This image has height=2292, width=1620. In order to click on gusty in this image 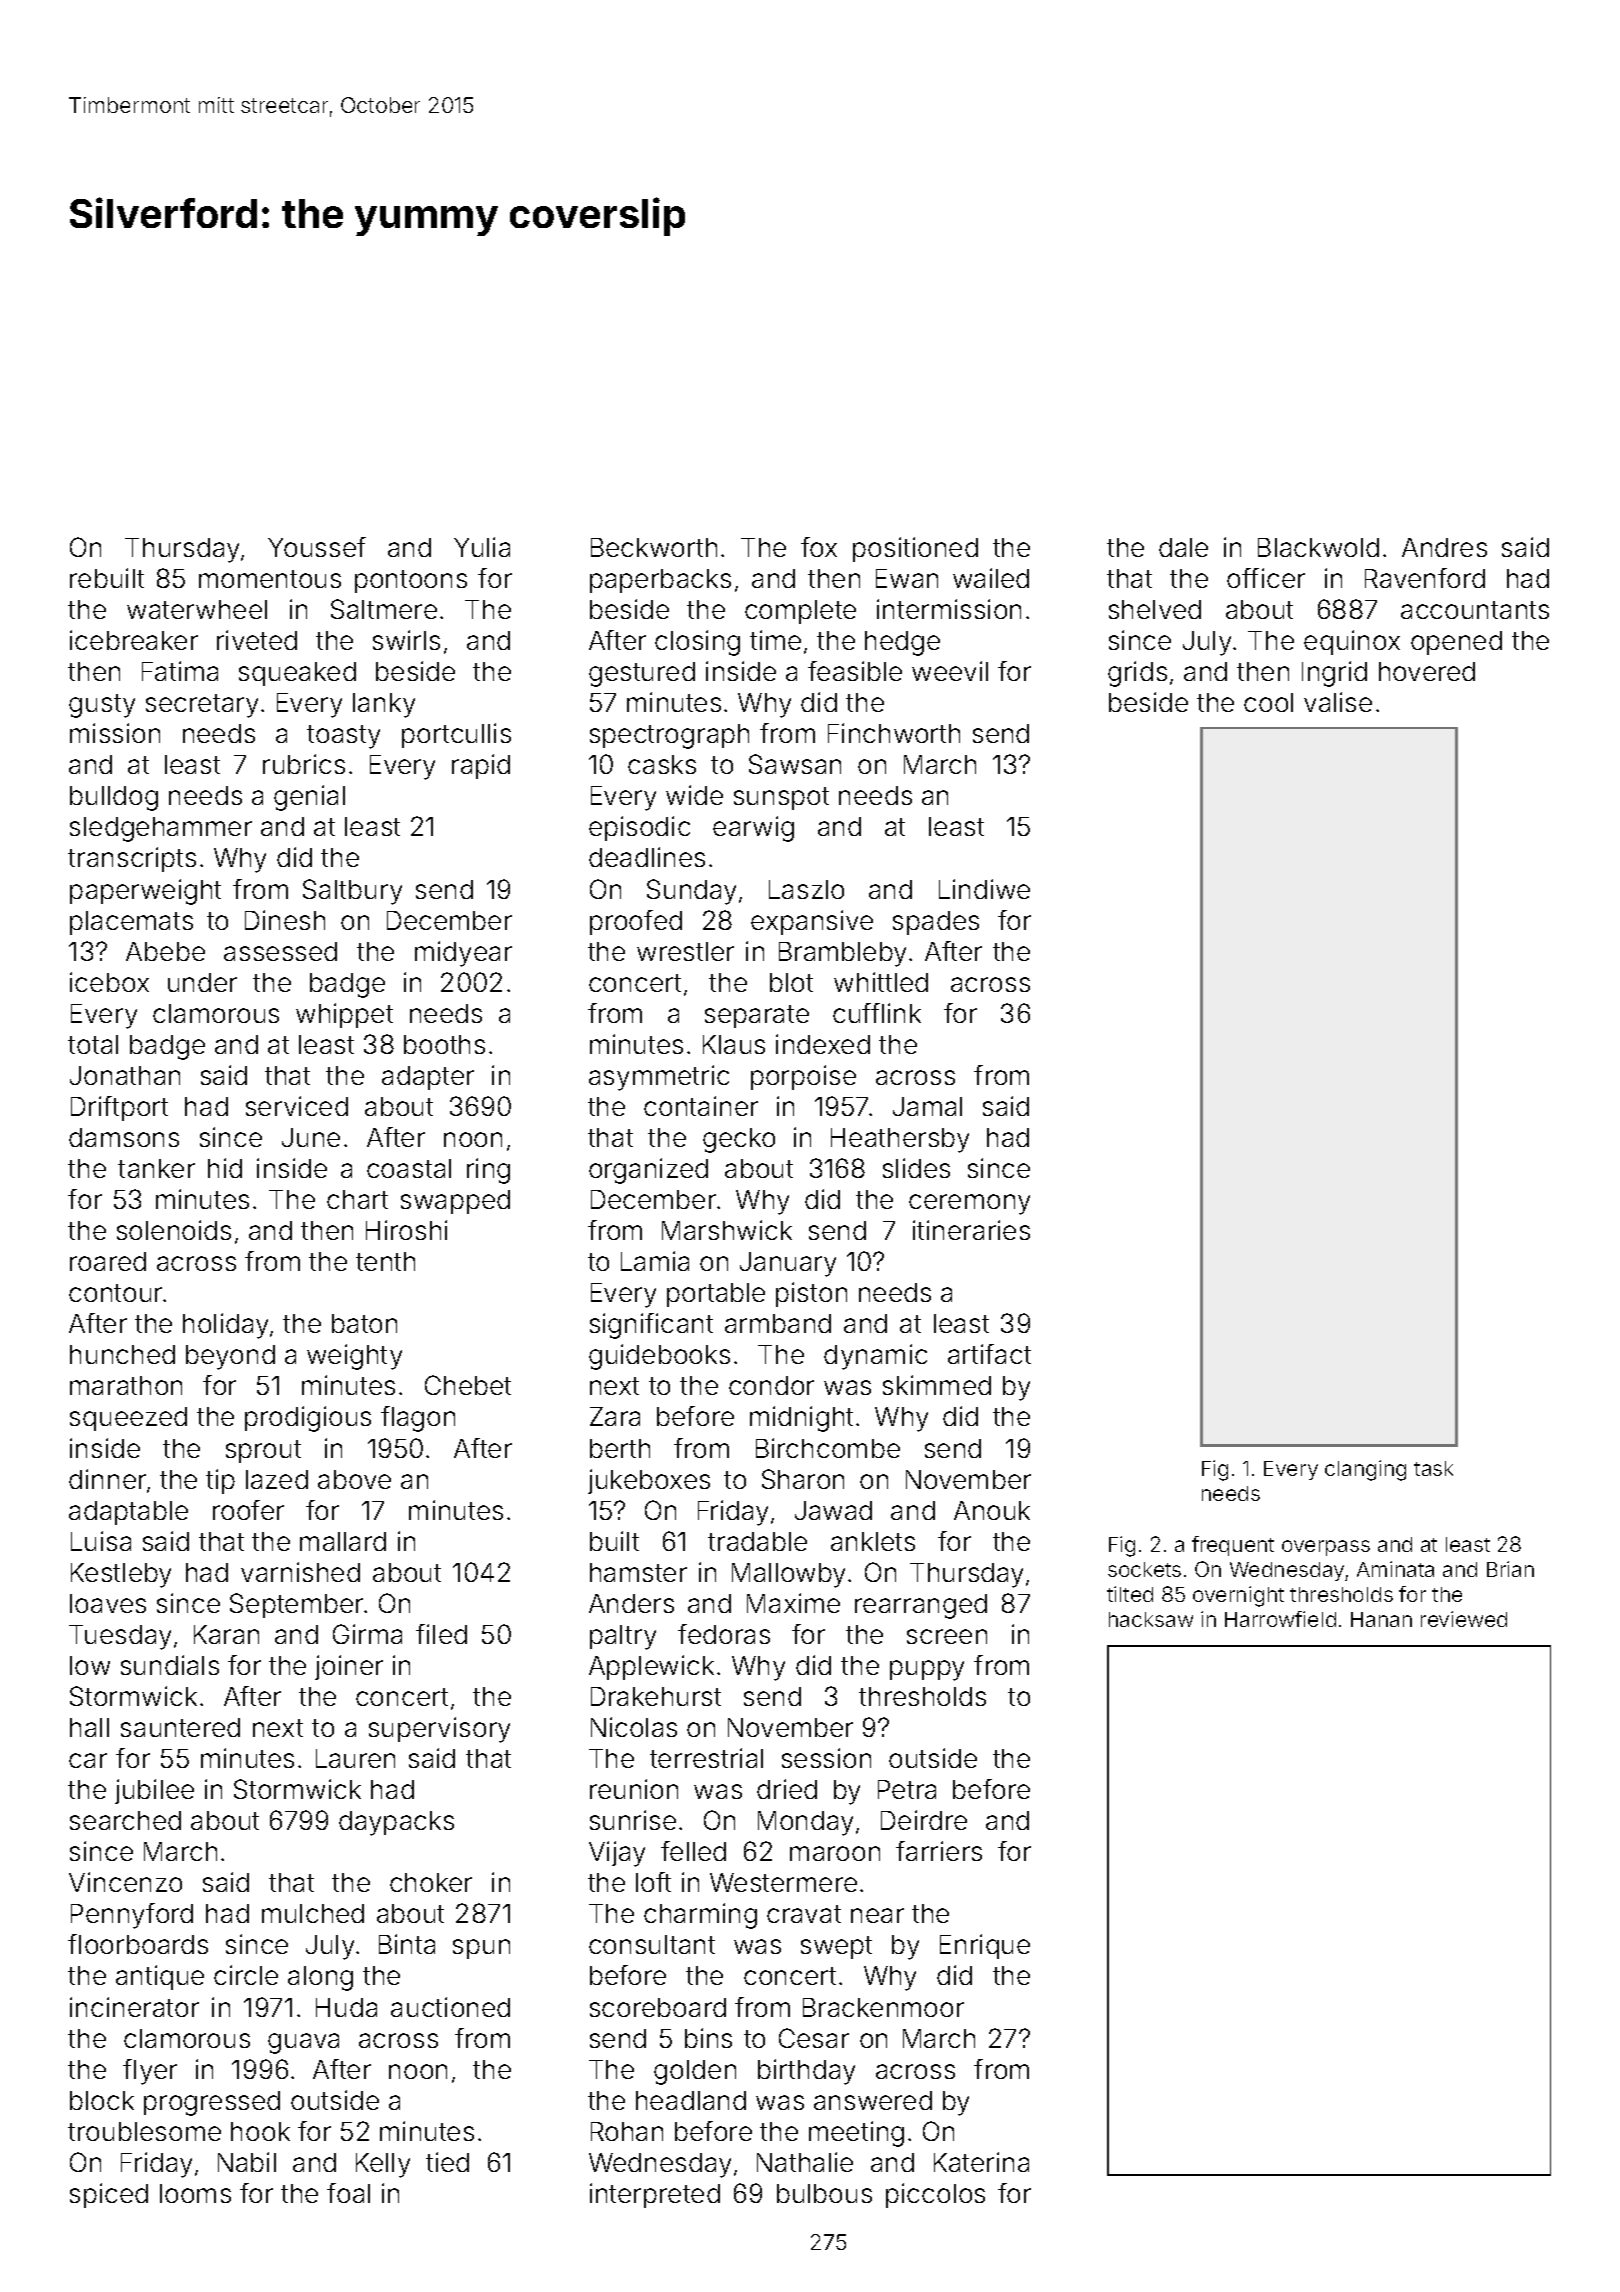, I will do `click(102, 706)`.
